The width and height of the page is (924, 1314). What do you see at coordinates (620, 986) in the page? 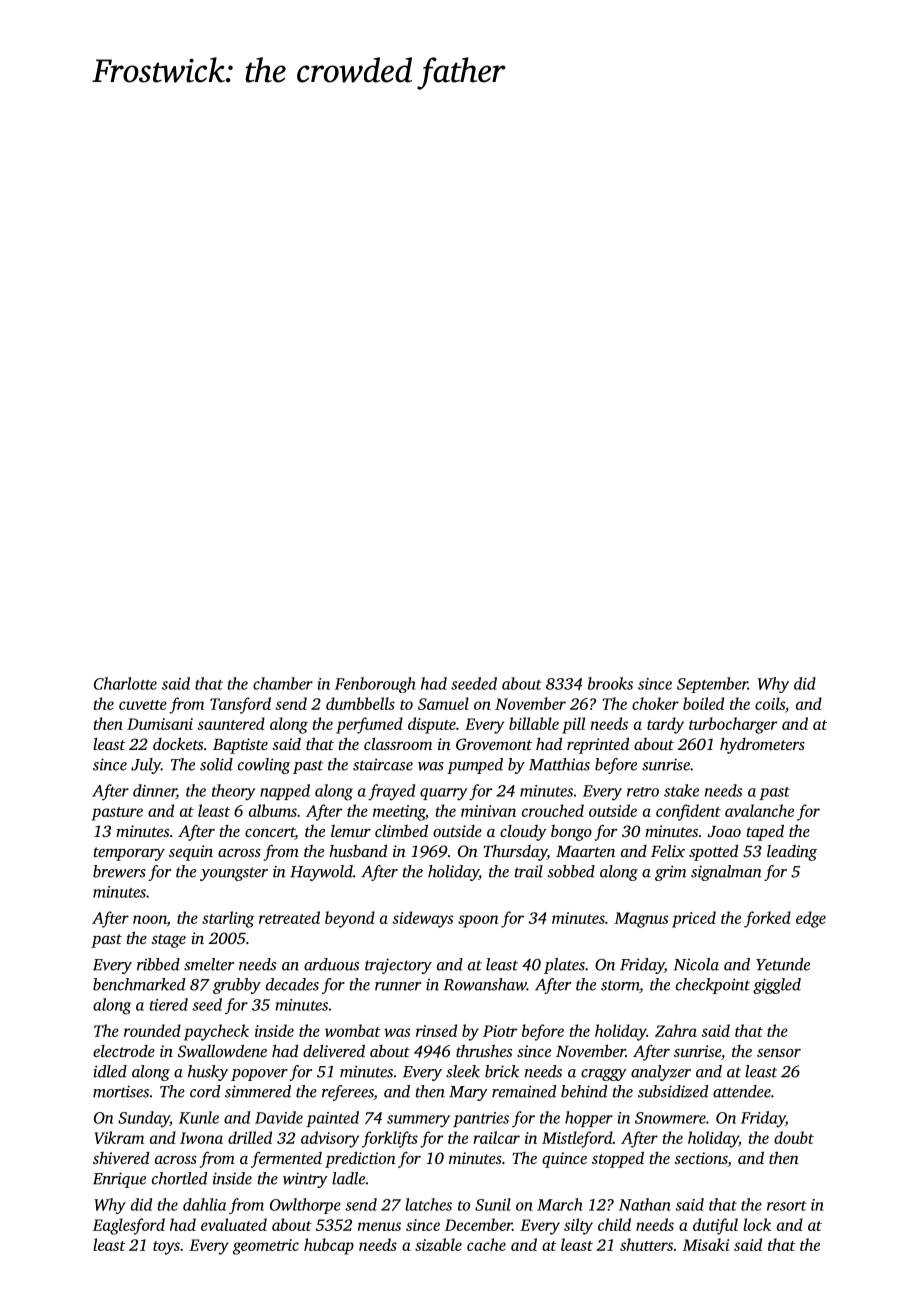
I see `storm` at bounding box center [620, 986].
